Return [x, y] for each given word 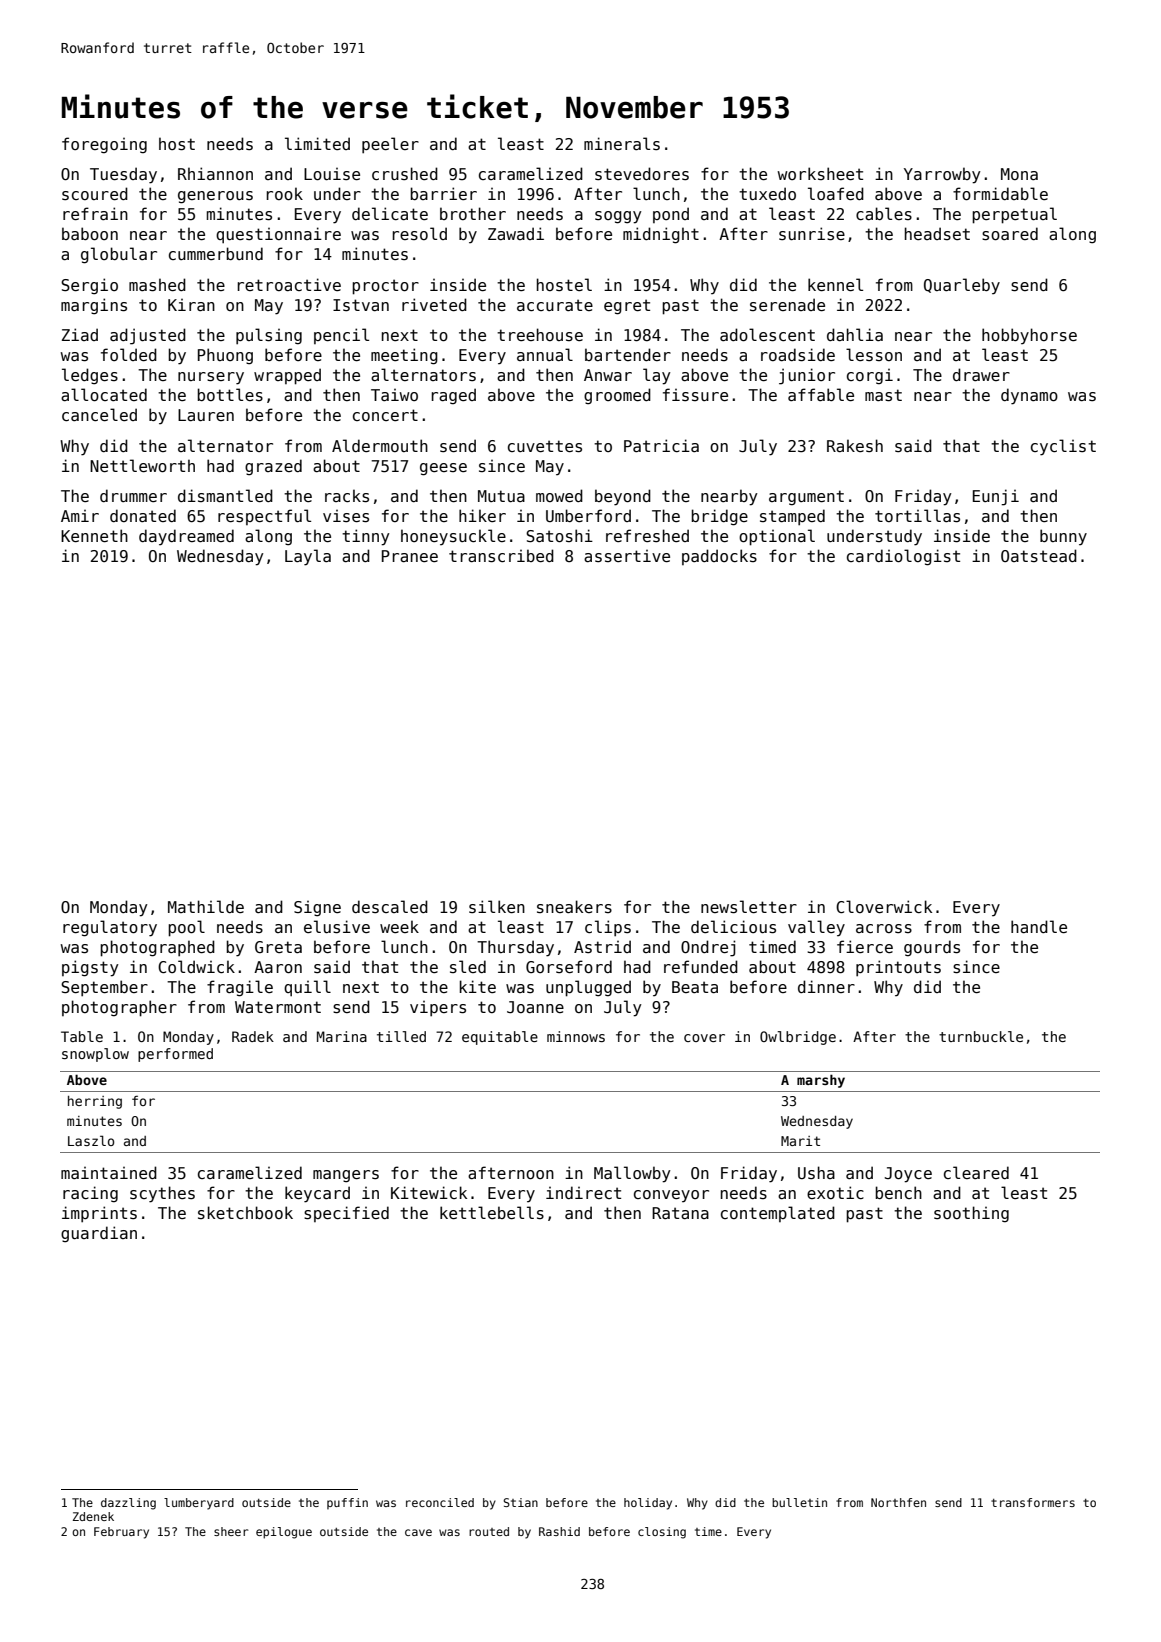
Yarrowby [942, 175]
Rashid [559, 1531]
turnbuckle [981, 1036]
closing [662, 1533]
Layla [308, 557]
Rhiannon [215, 173]
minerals [622, 144]
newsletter [749, 907]
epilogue [284, 1533]
